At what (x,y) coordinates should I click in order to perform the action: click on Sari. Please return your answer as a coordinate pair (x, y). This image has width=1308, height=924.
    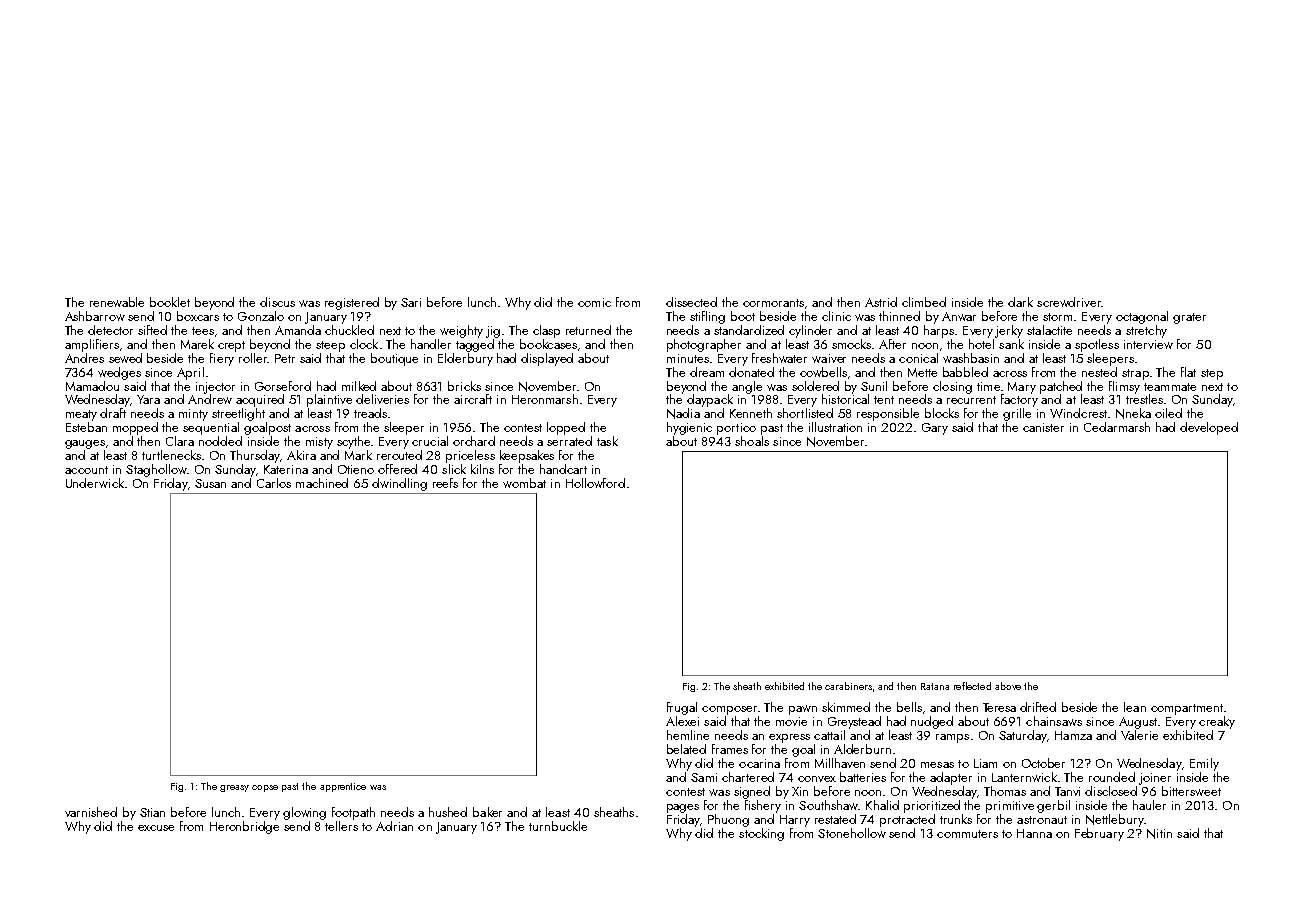
    Looking at the image, I should click on (411, 302).
